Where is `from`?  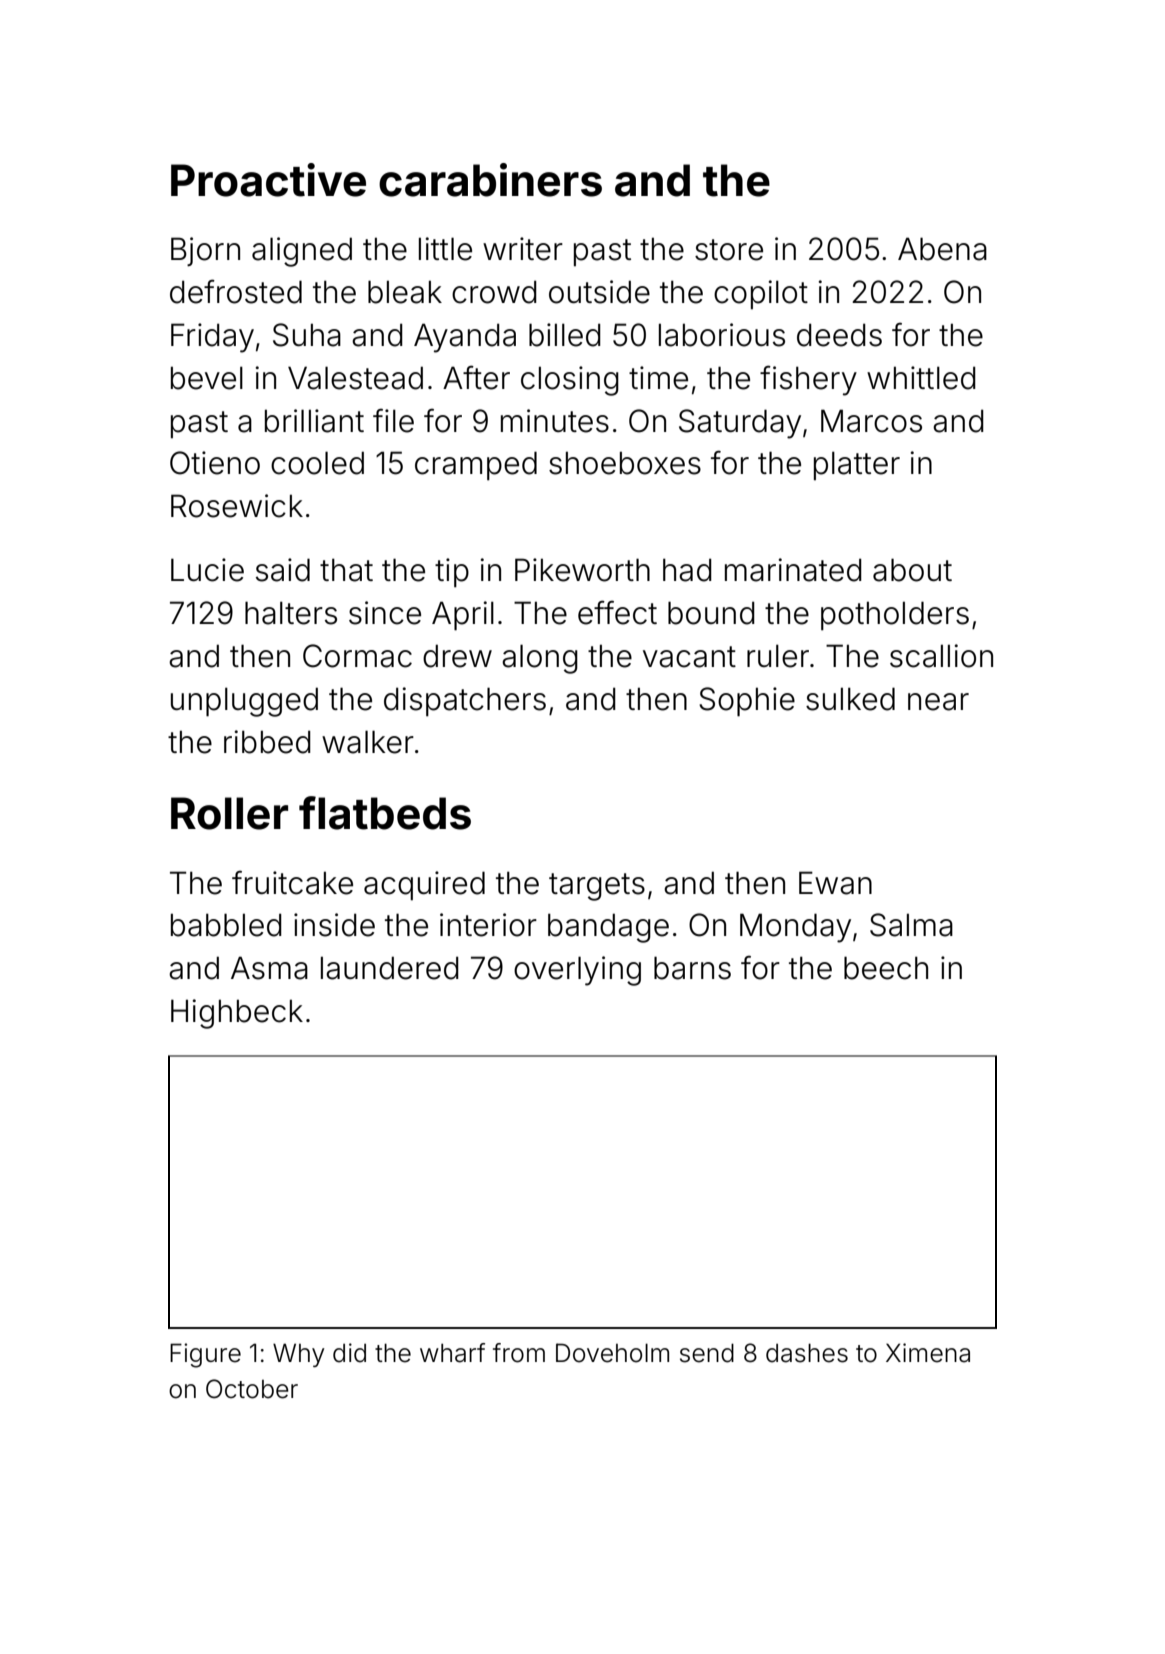 from is located at coordinates (519, 1353).
